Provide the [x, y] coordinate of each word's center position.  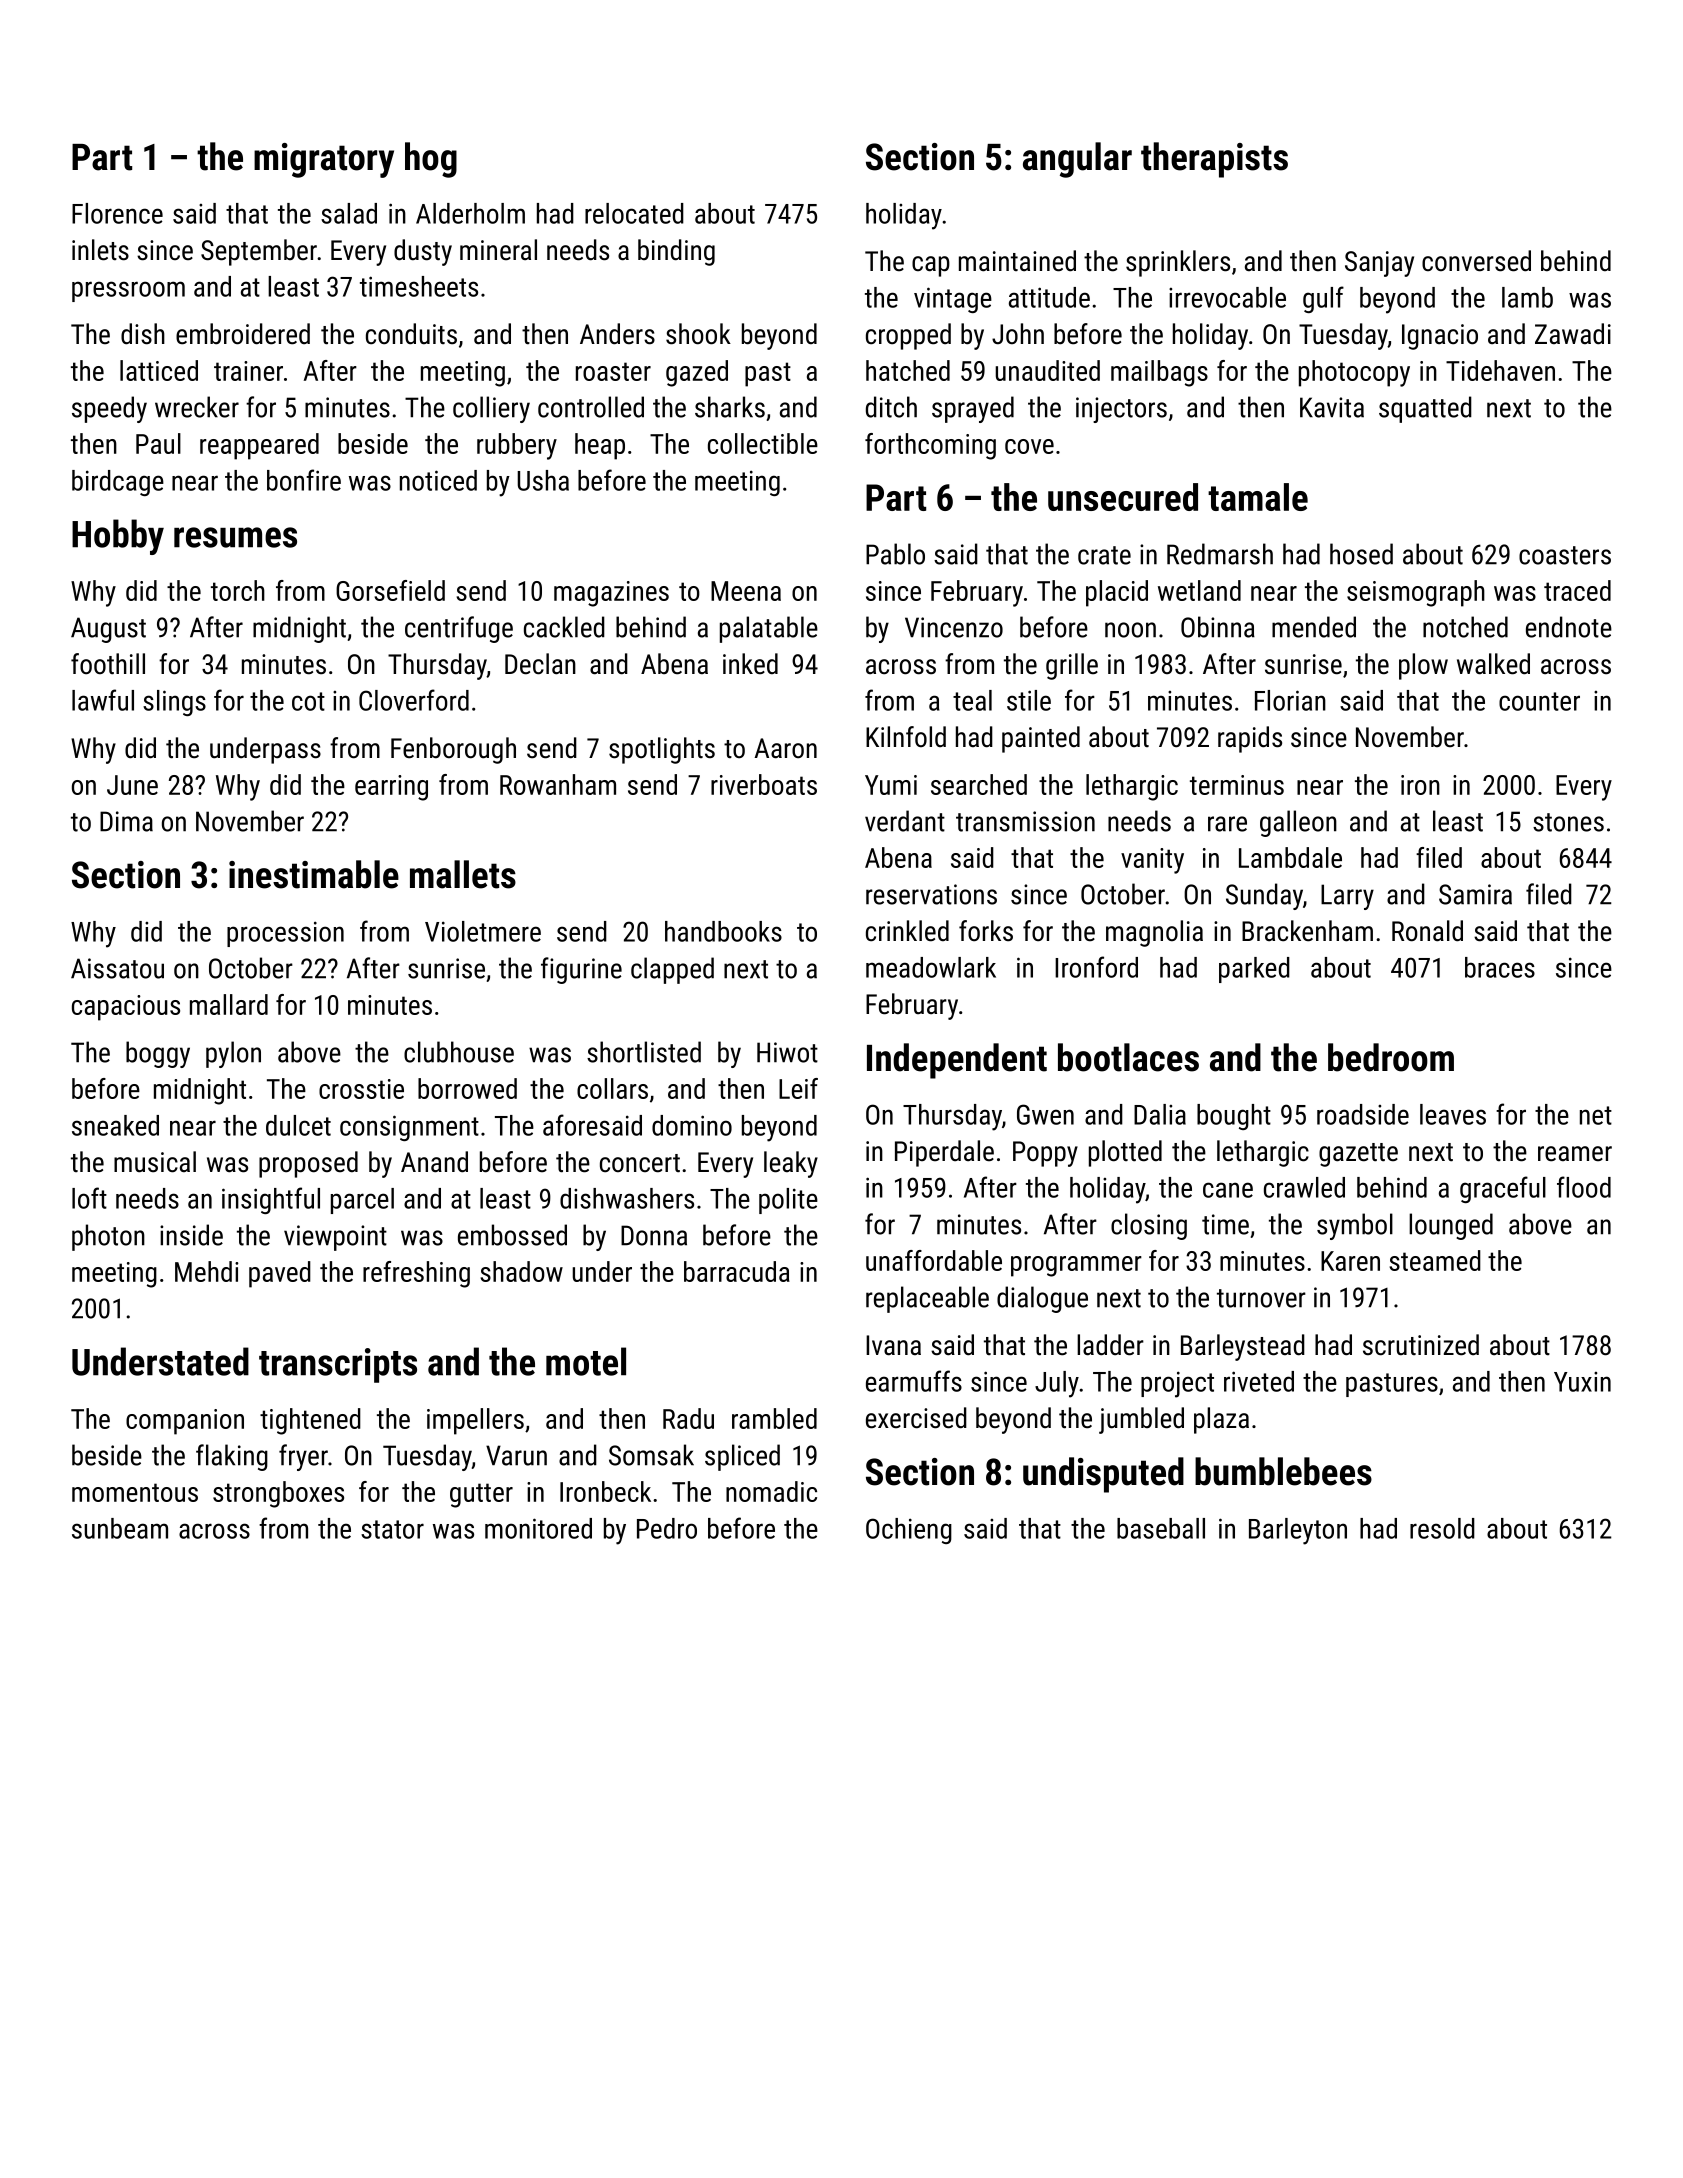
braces [1500, 967]
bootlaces [1128, 1057]
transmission [1025, 821]
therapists [1214, 160]
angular [1077, 160]
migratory [324, 160]
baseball [1161, 1528]
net [1596, 1115]
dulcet [298, 1125]
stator [392, 1529]
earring [391, 788]
